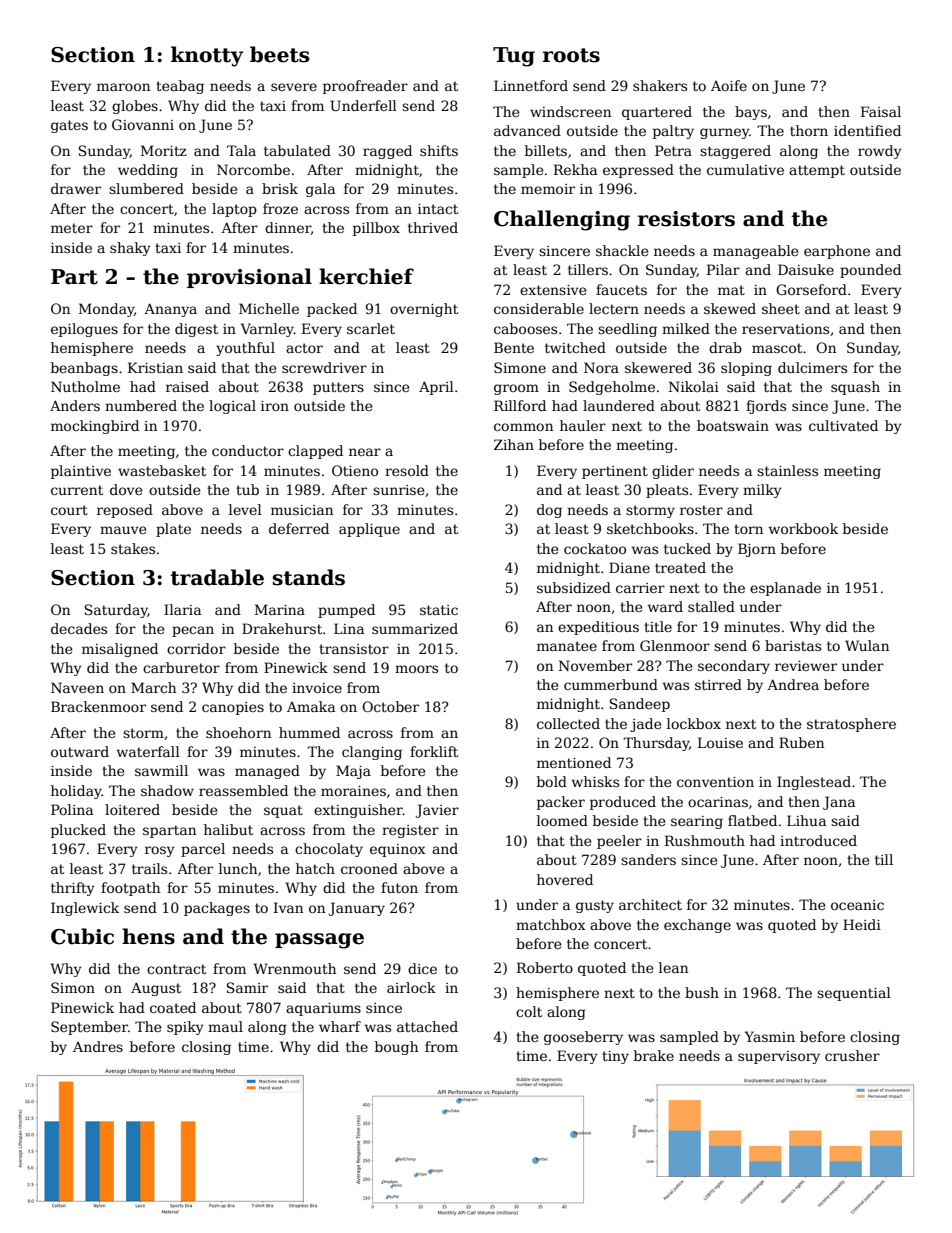  Describe the element at coordinates (207, 56) in the document. I see `knotty` at that location.
